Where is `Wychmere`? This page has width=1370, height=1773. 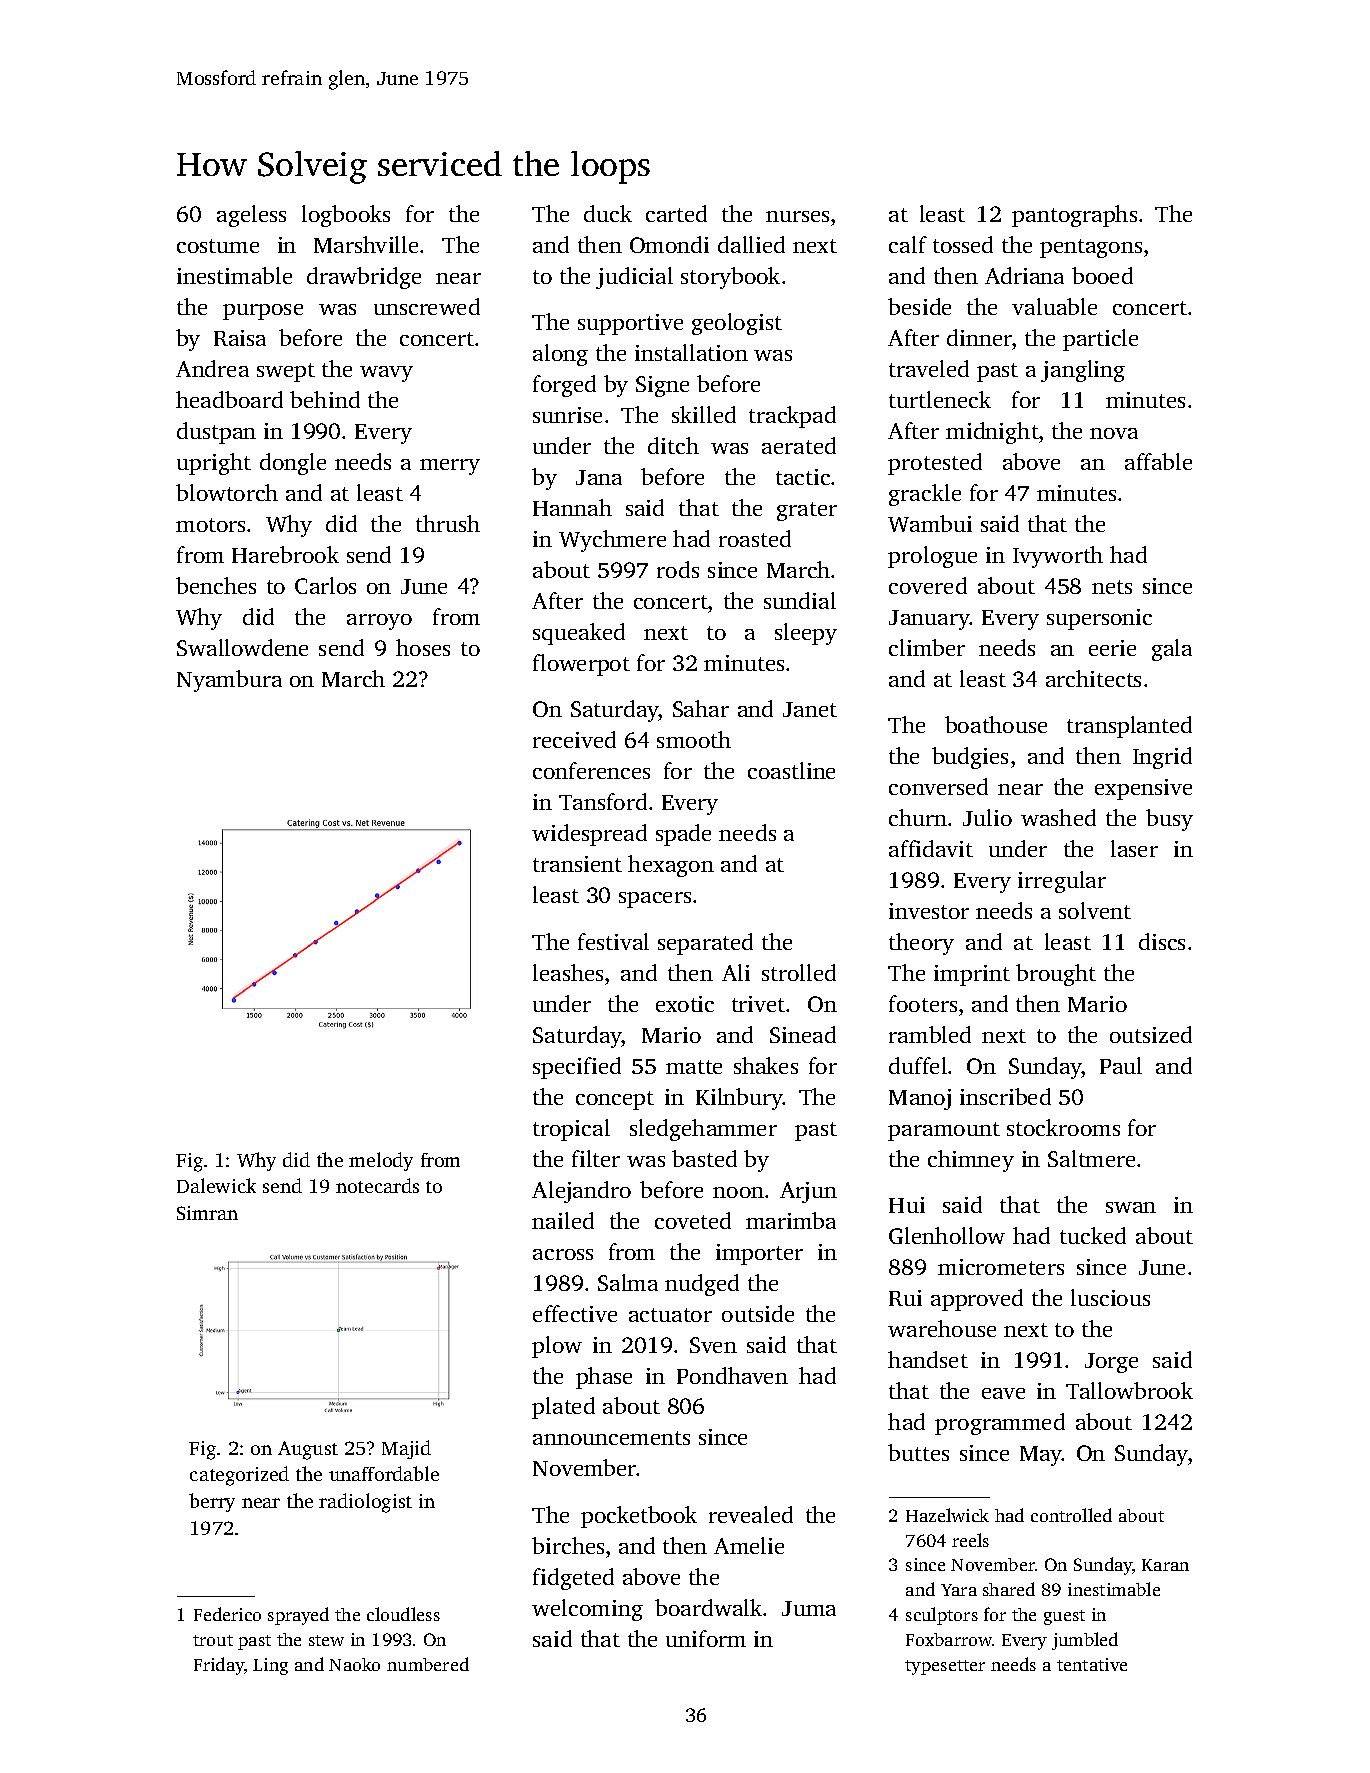 Wychmere is located at coordinates (612, 541).
